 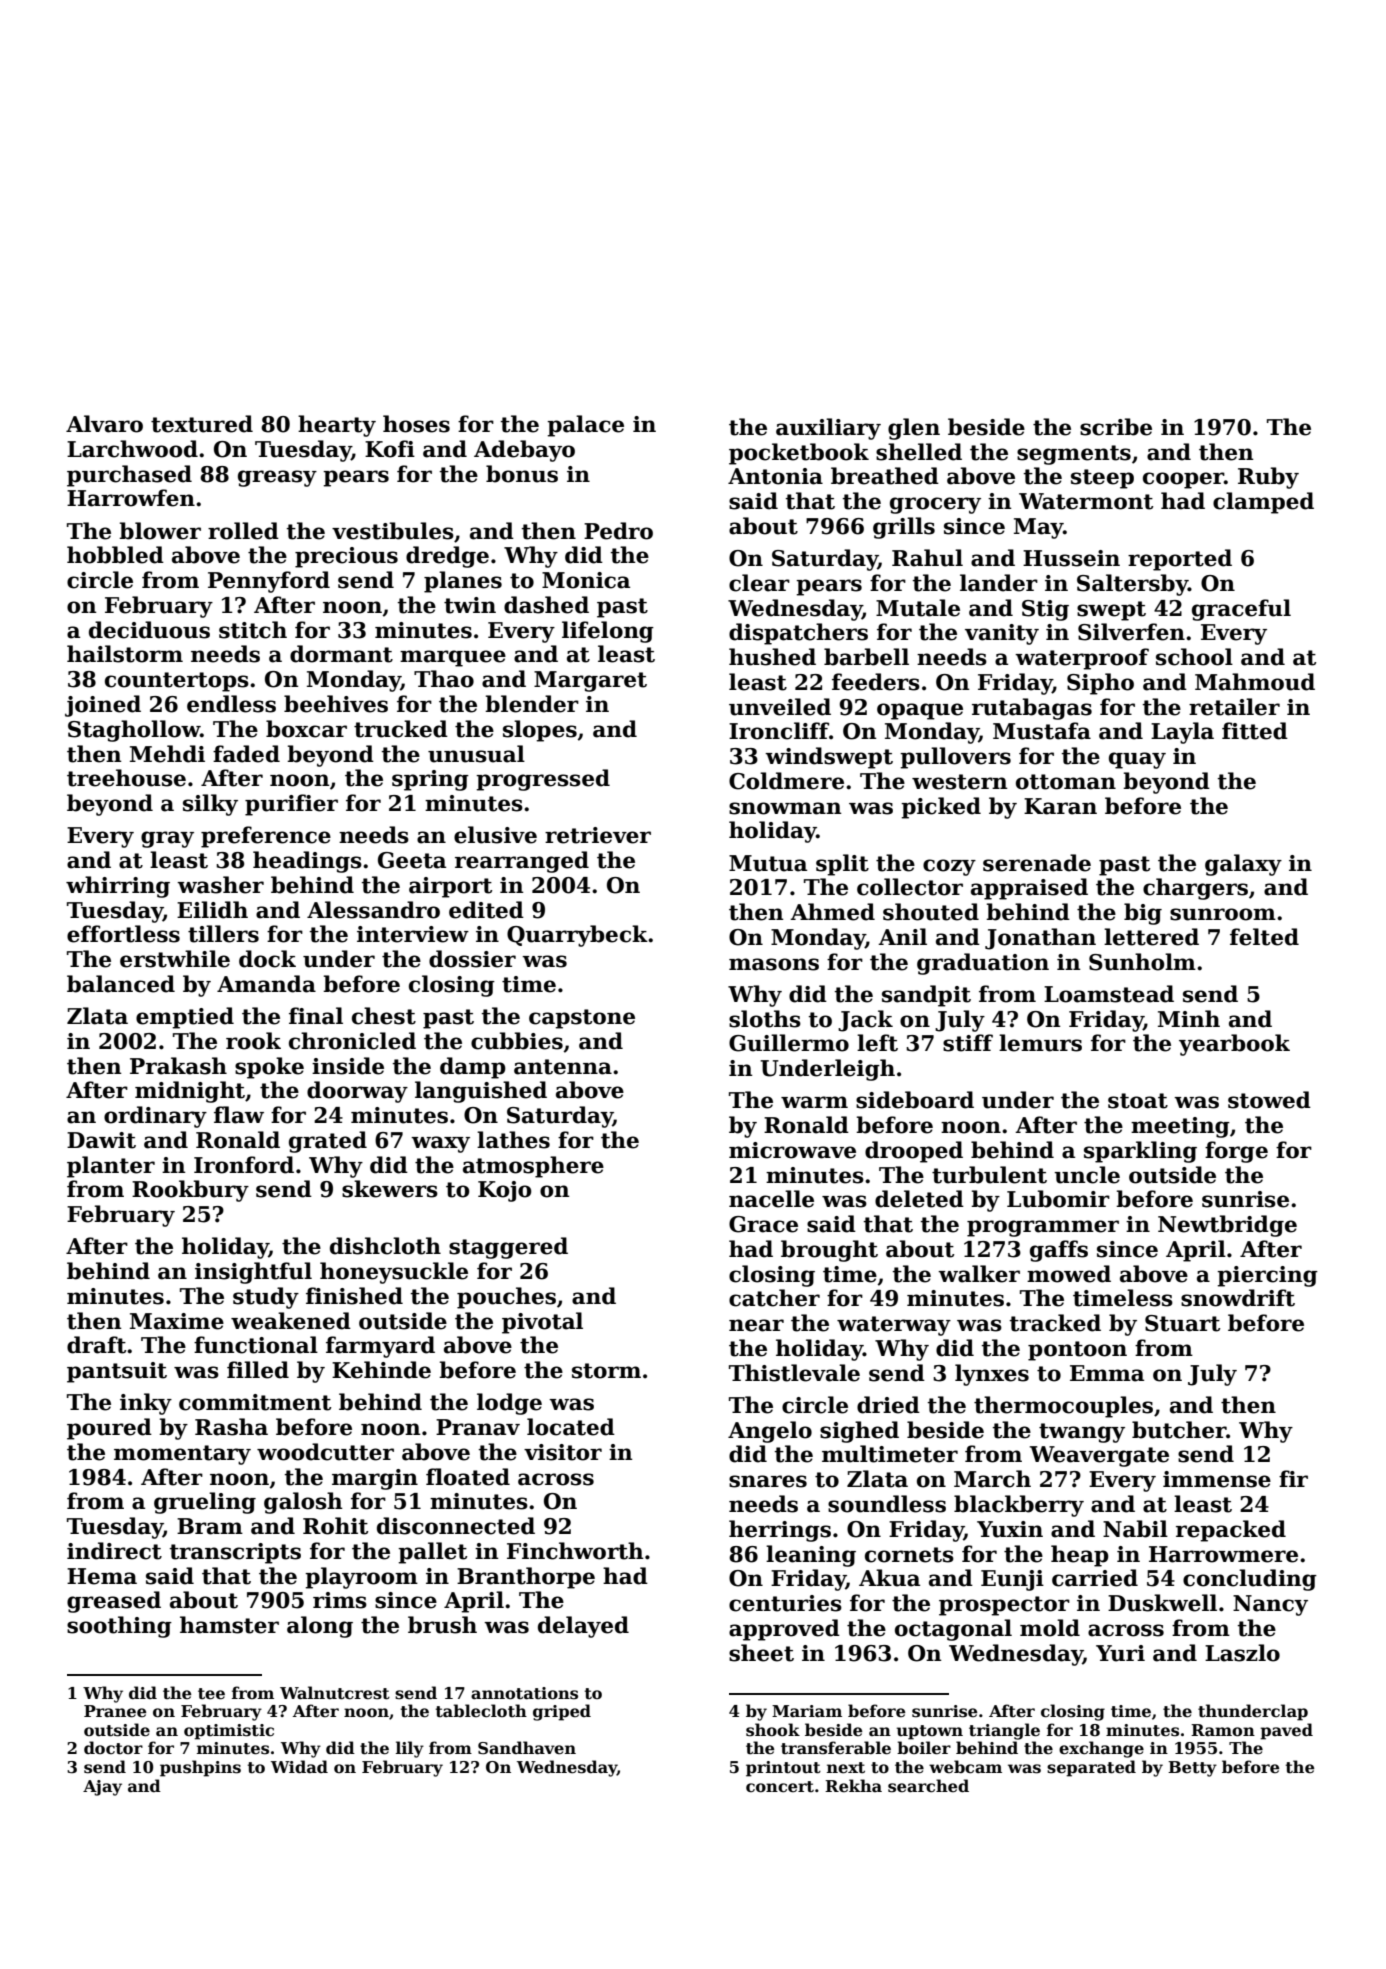 What do you see at coordinates (101, 1140) in the screenshot?
I see `Dawit` at bounding box center [101, 1140].
